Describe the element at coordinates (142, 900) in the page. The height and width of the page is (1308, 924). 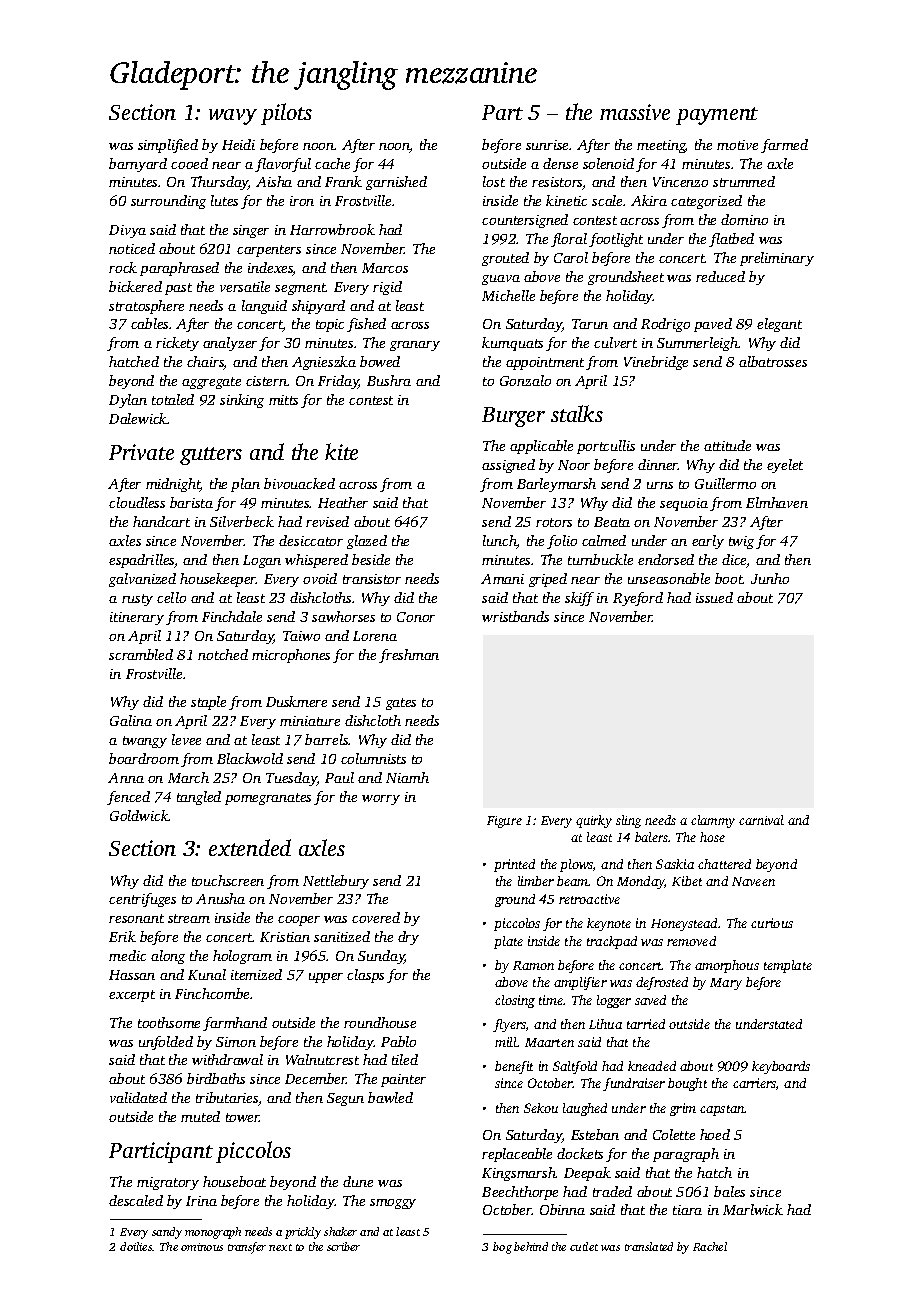
I see `centrifuges` at that location.
